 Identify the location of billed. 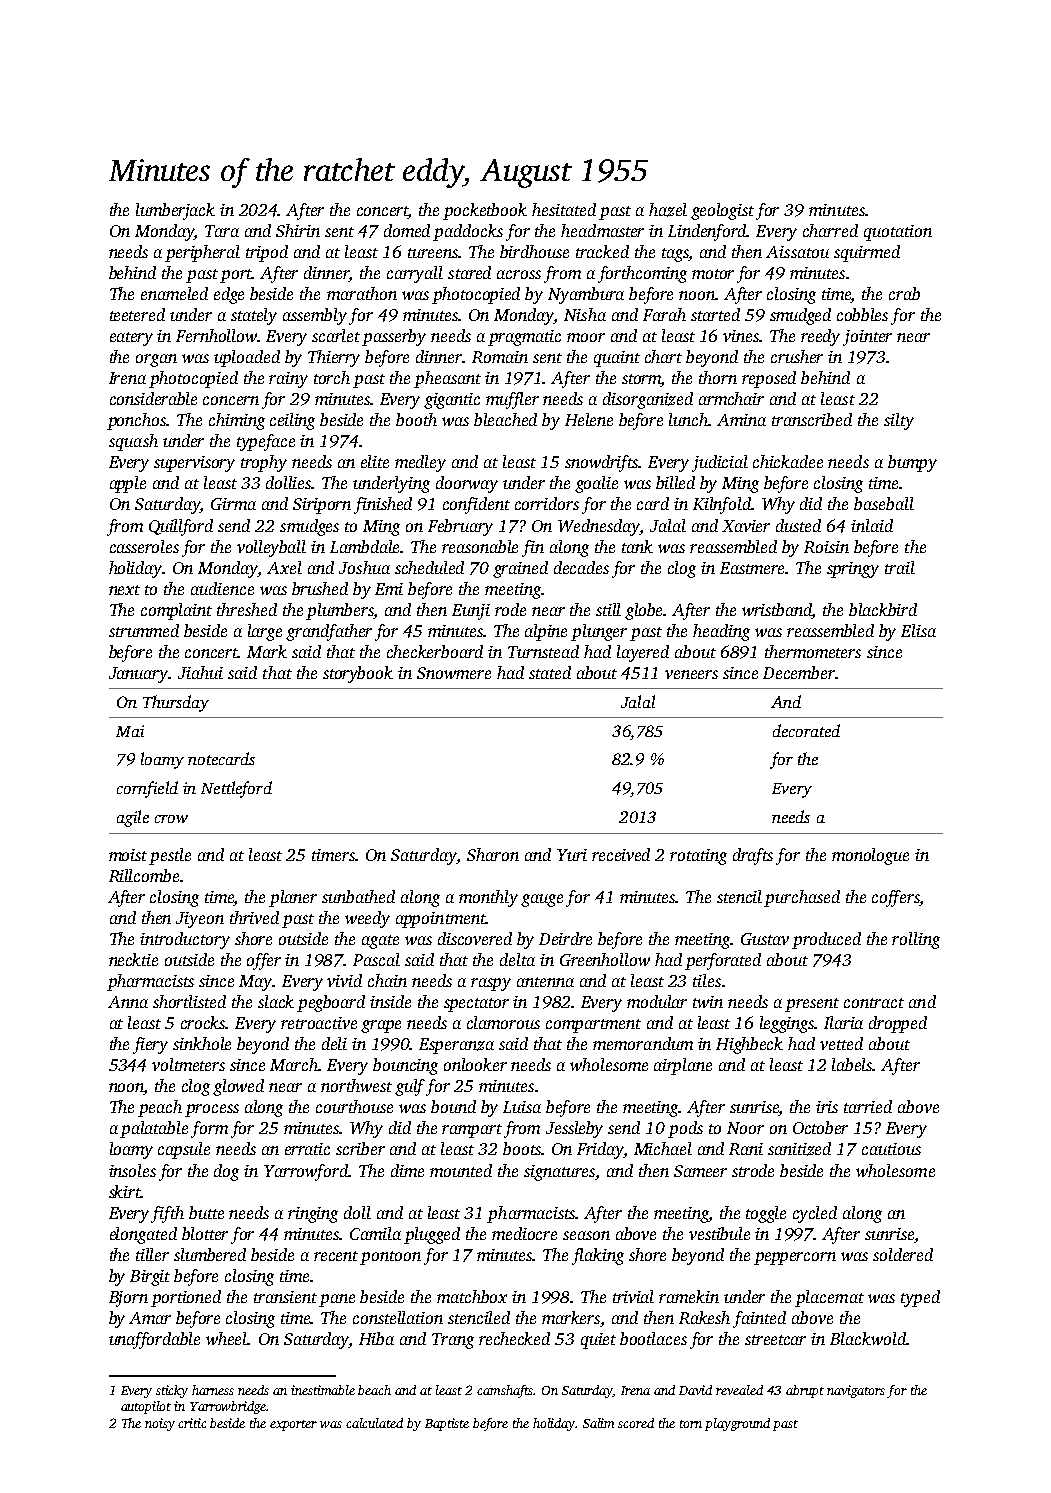
(675, 482).
